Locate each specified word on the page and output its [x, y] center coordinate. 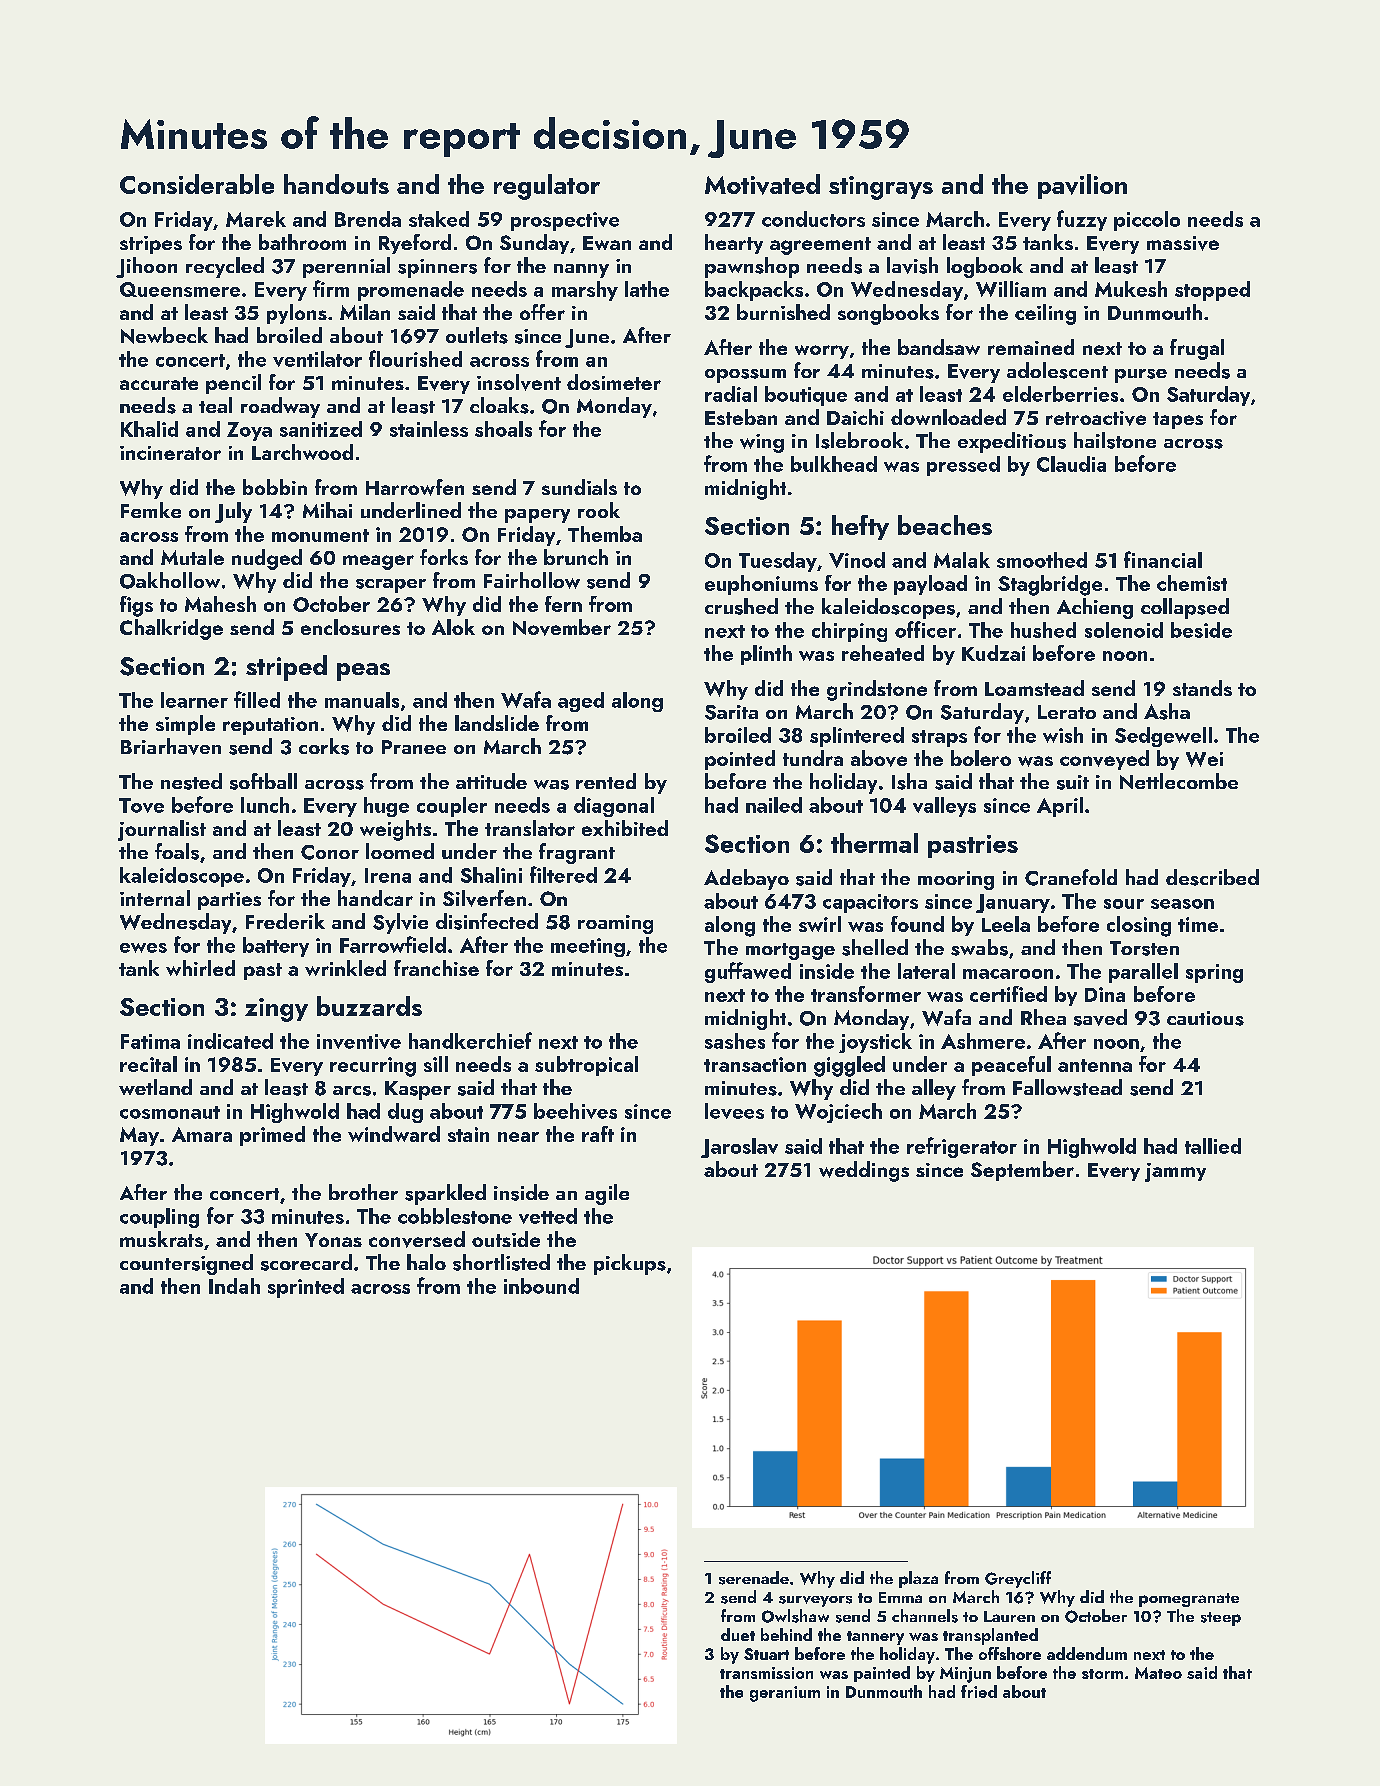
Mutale [192, 557]
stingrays [881, 188]
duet [738, 1634]
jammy [1175, 1172]
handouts [336, 184]
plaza [918, 1579]
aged [581, 702]
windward [394, 1134]
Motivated [762, 184]
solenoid [1124, 630]
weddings [864, 1171]
